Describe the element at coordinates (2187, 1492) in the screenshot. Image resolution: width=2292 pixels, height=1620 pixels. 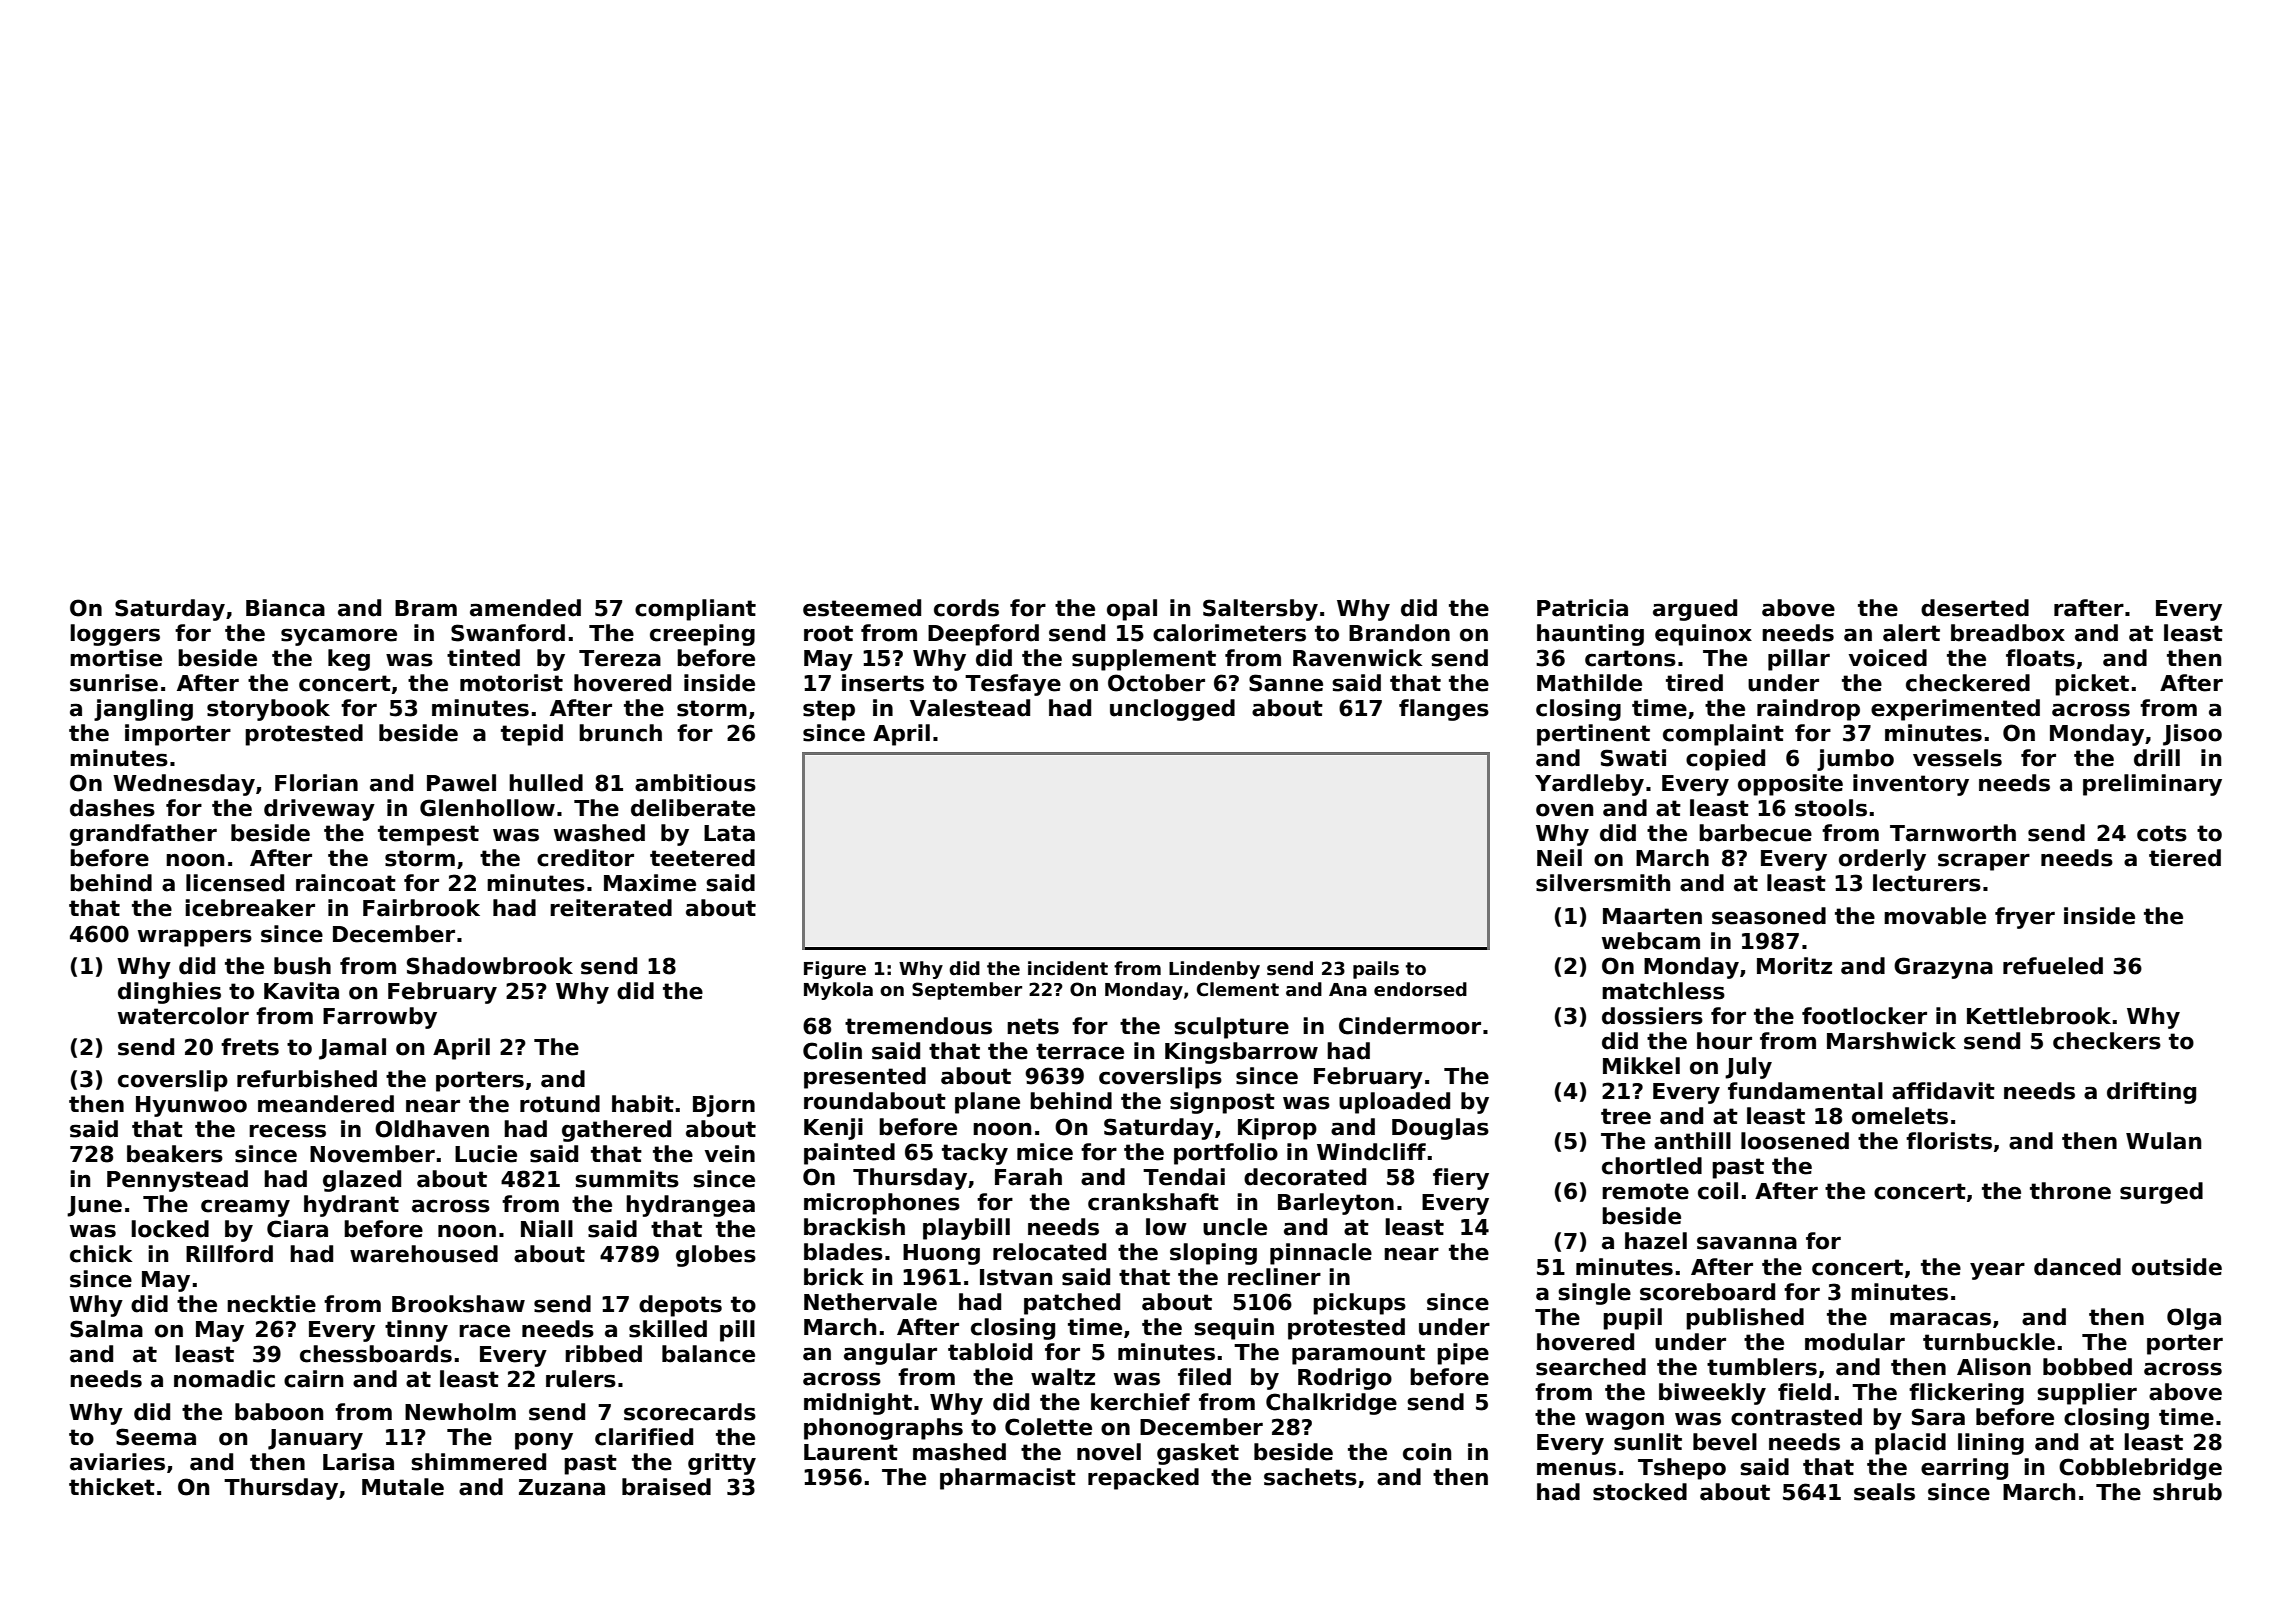
I see `shrub` at that location.
